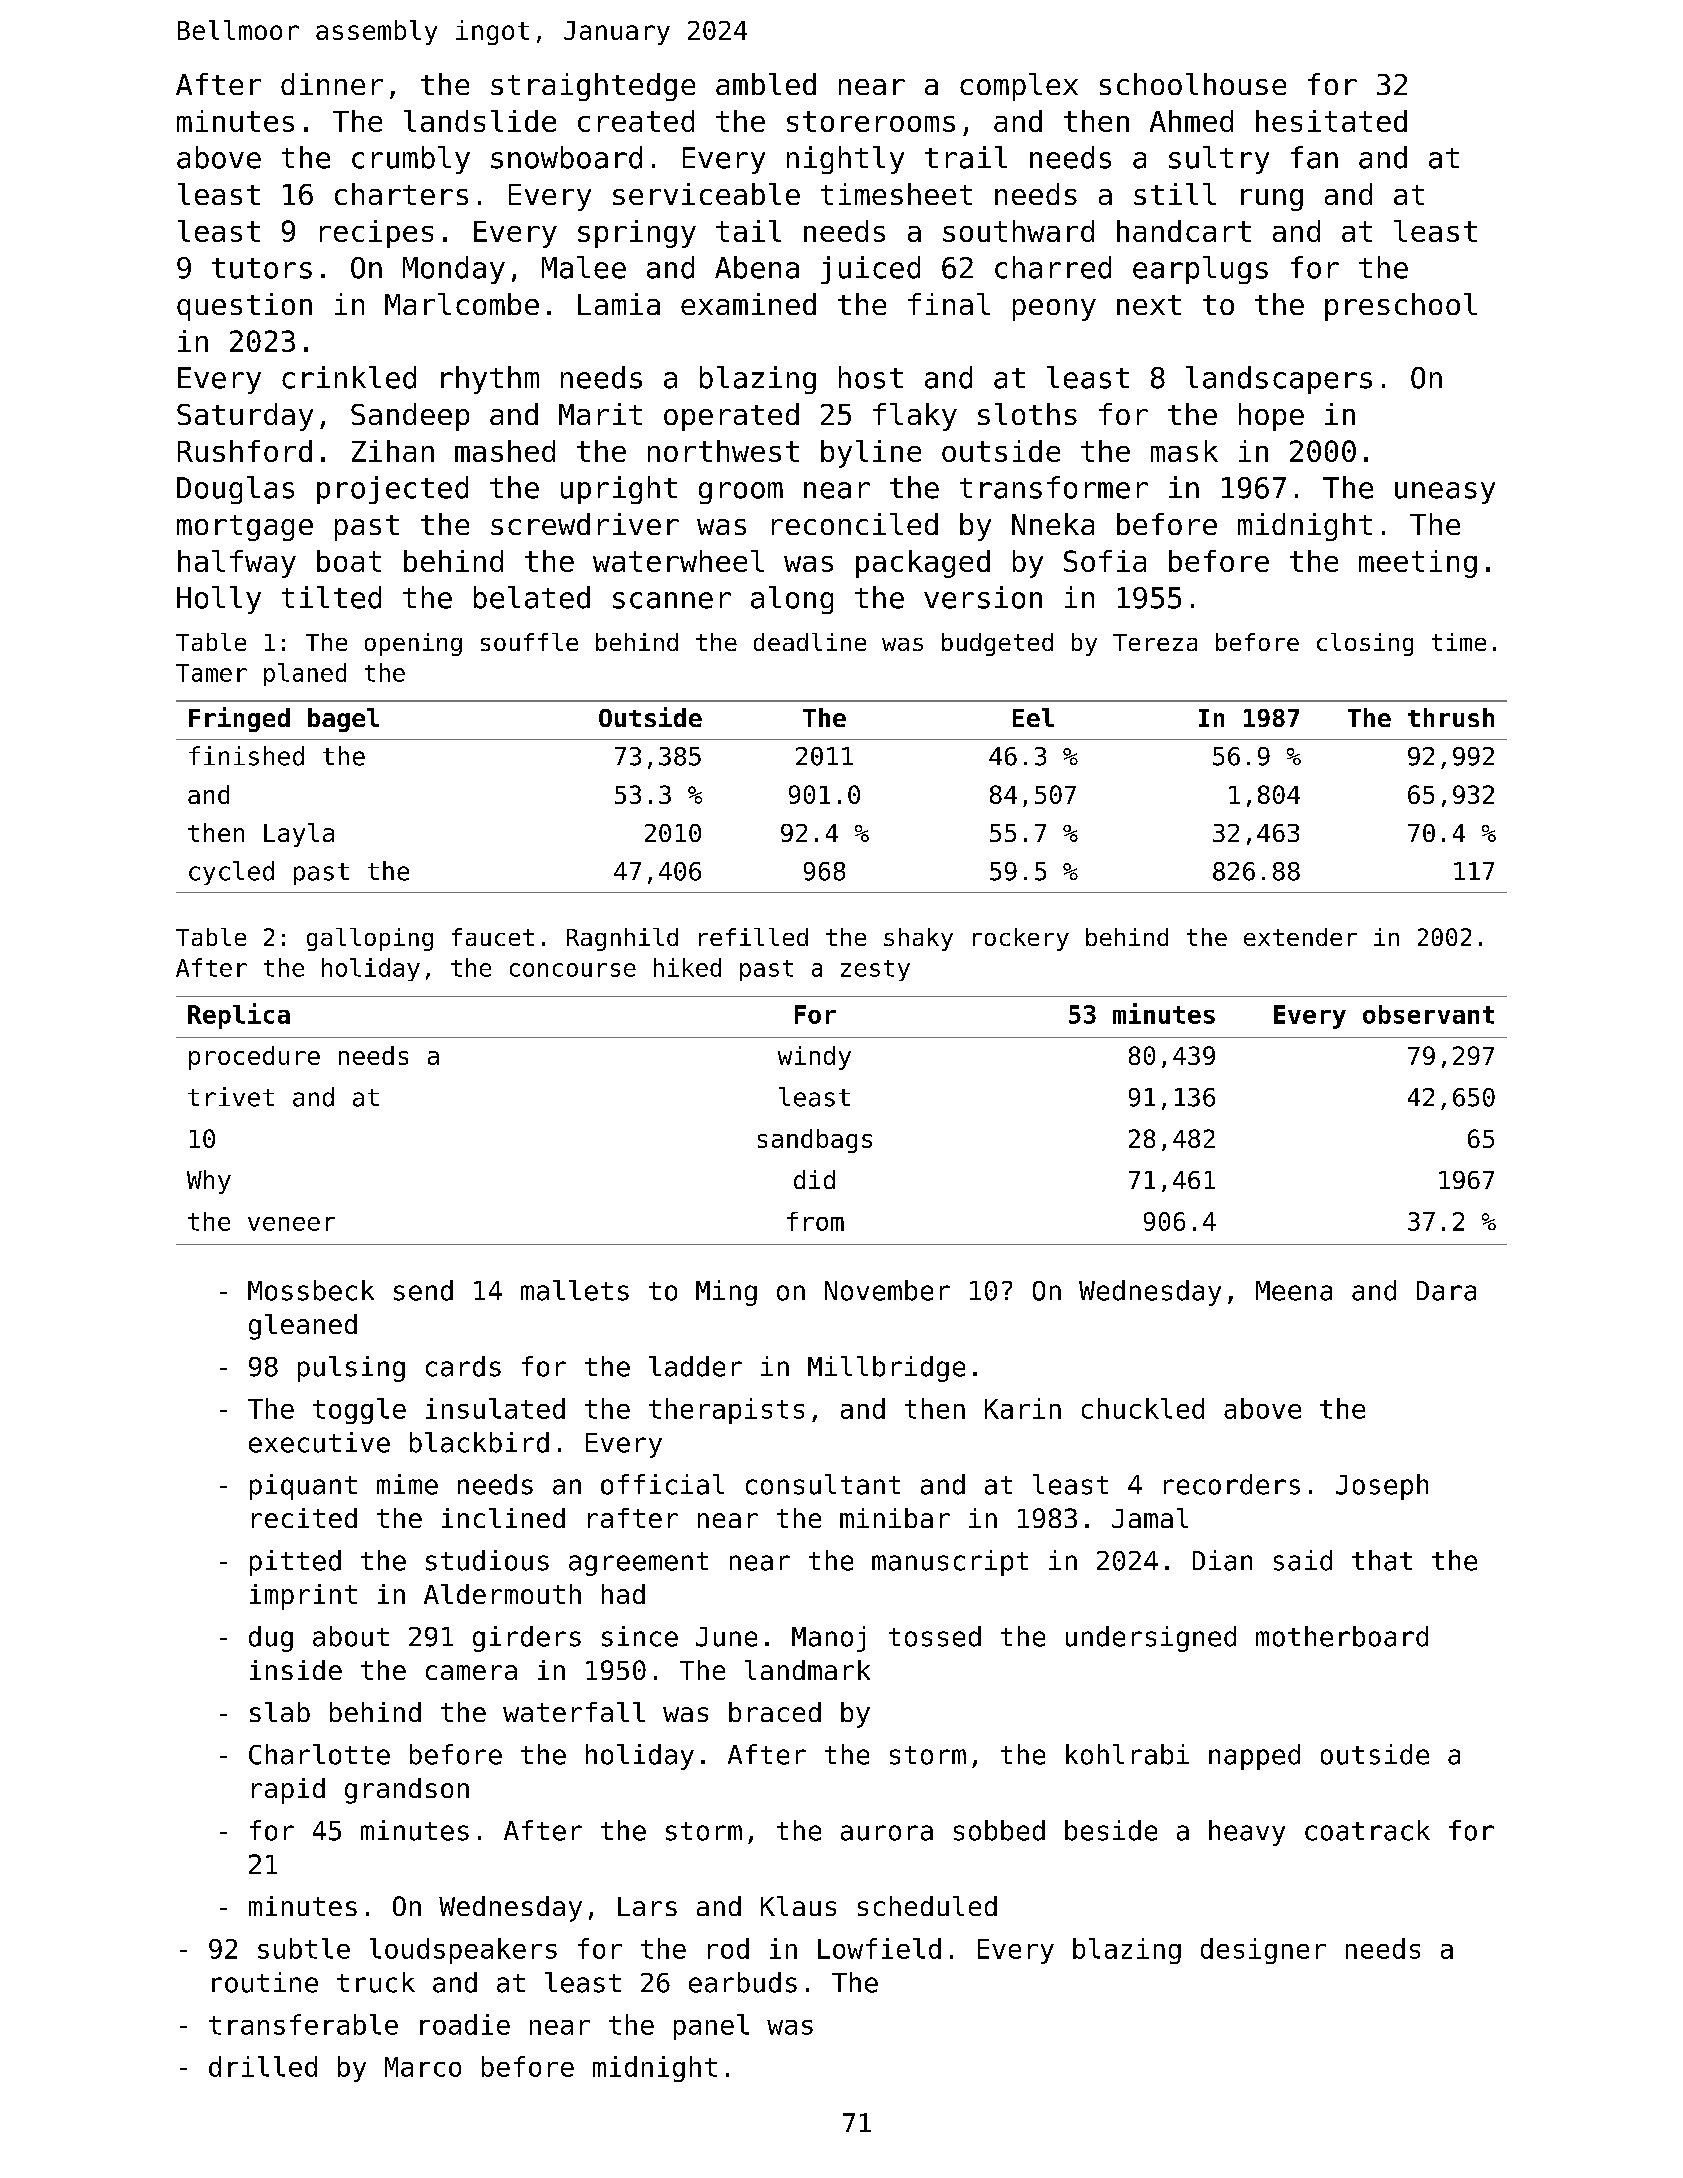 The width and height of the image is (1683, 2178). Describe the element at coordinates (1401, 307) in the image. I see `preschool` at that location.
